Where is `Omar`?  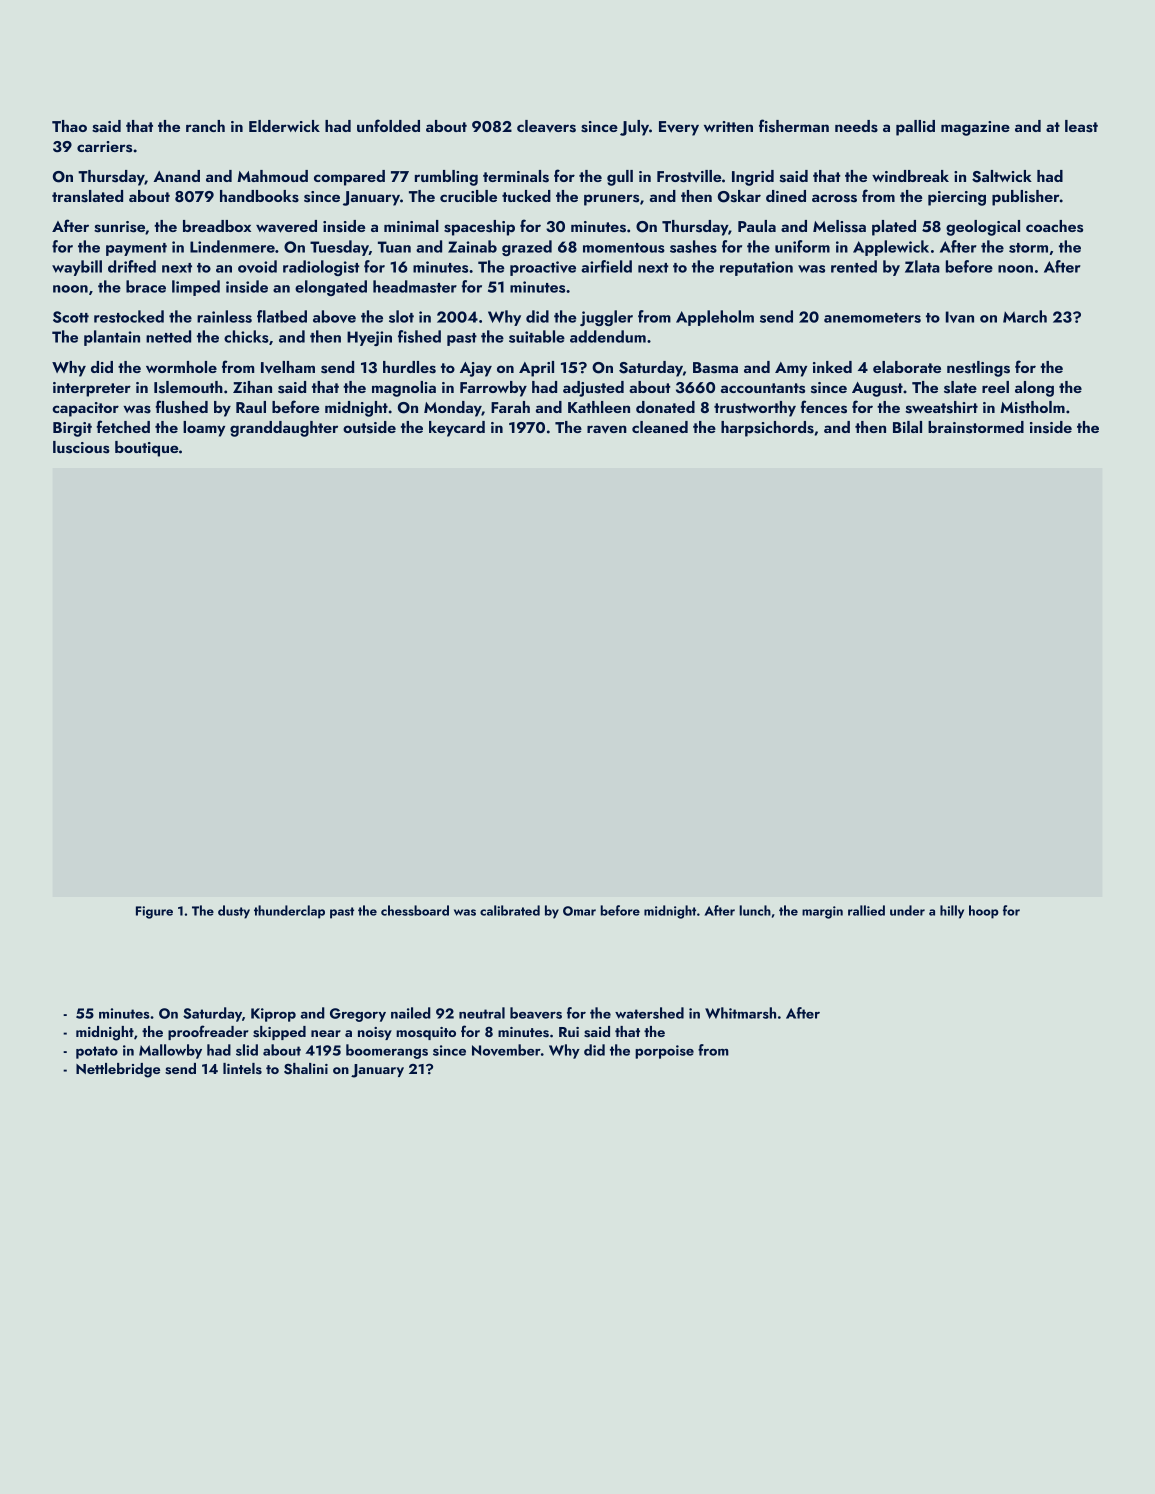
Omar is located at coordinates (579, 911).
